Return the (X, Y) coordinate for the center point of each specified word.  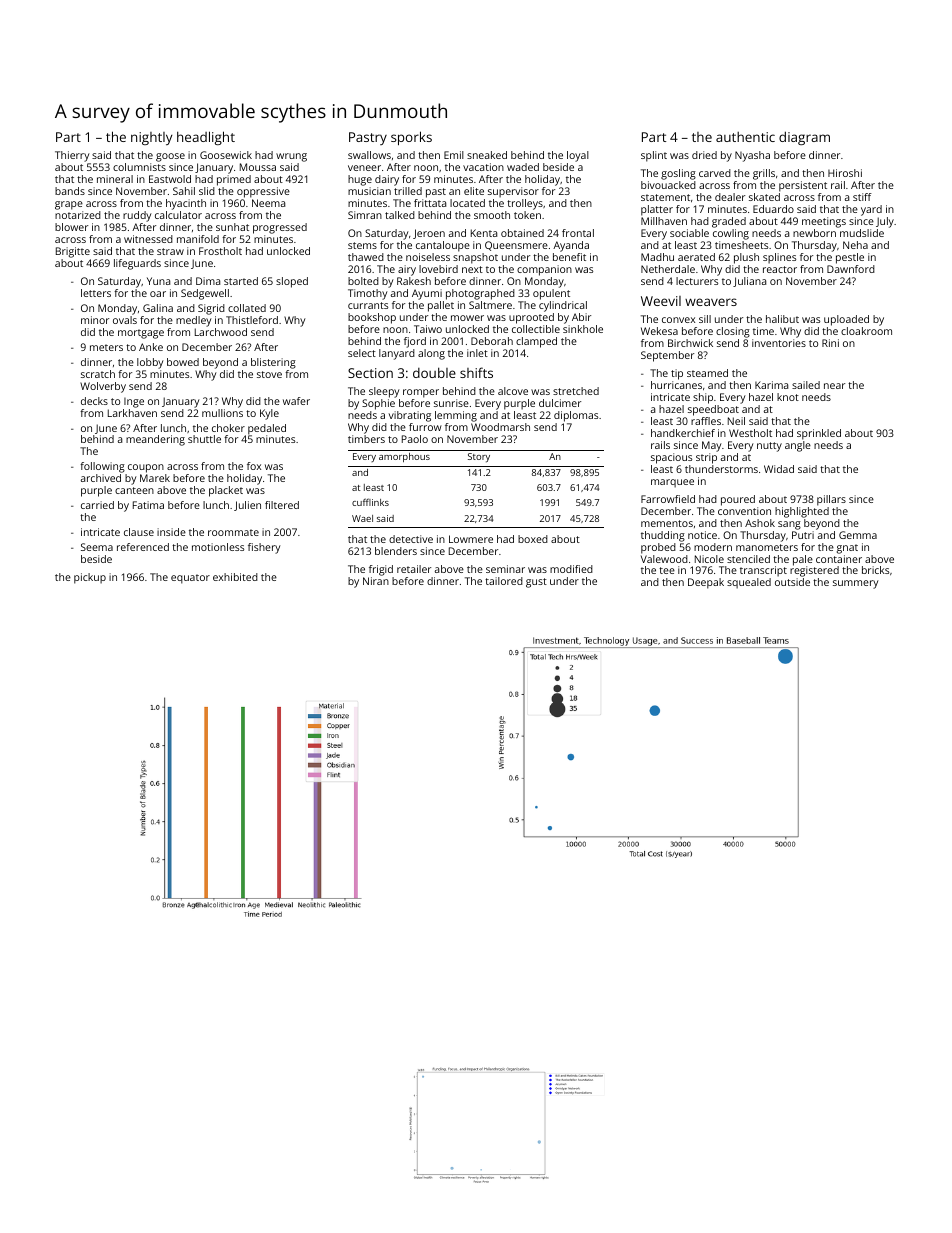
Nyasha (752, 156)
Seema (97, 547)
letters (96, 293)
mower (467, 318)
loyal (578, 156)
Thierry (72, 156)
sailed (806, 385)
